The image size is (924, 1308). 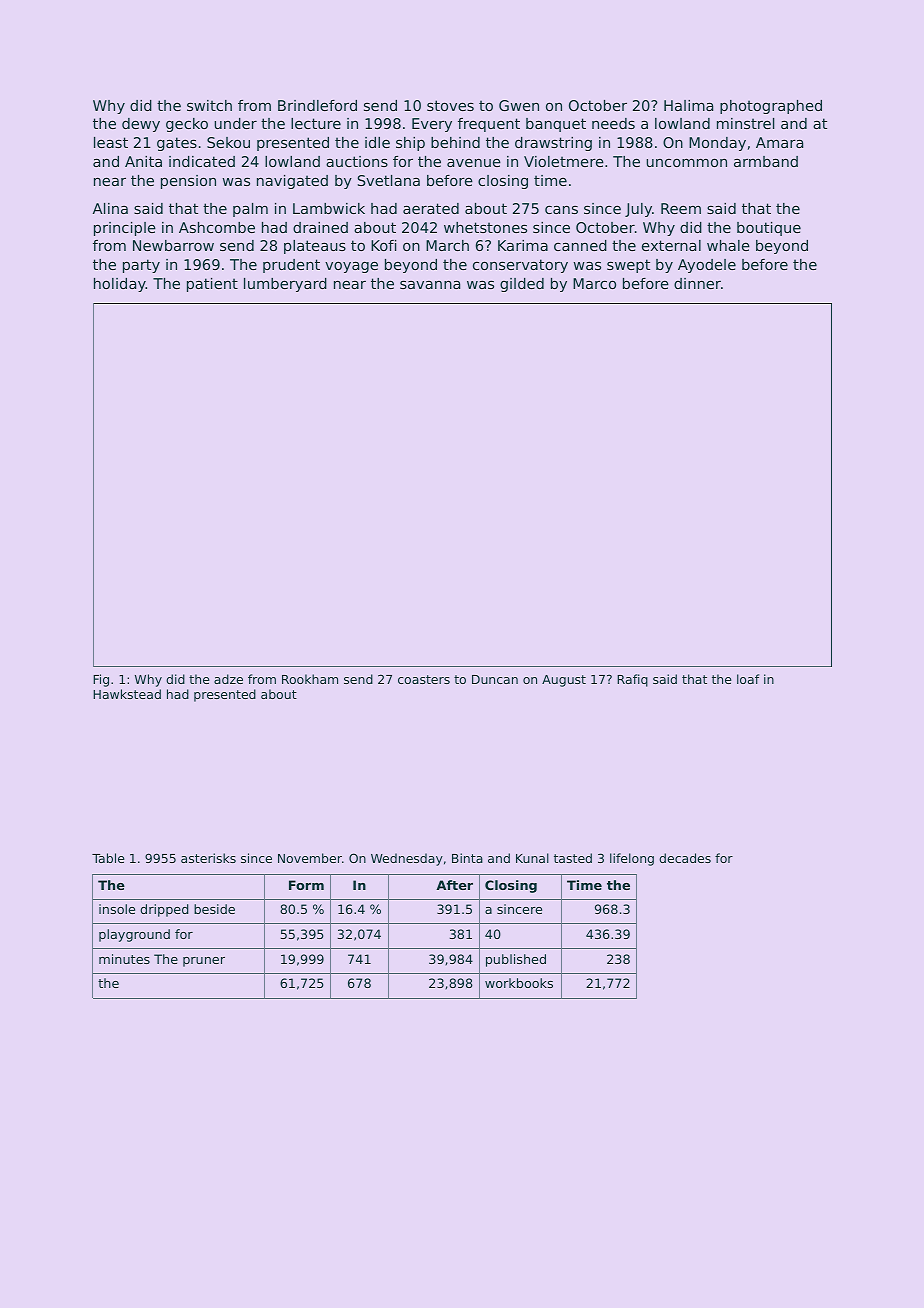 I want to click on coasters, so click(x=424, y=679).
